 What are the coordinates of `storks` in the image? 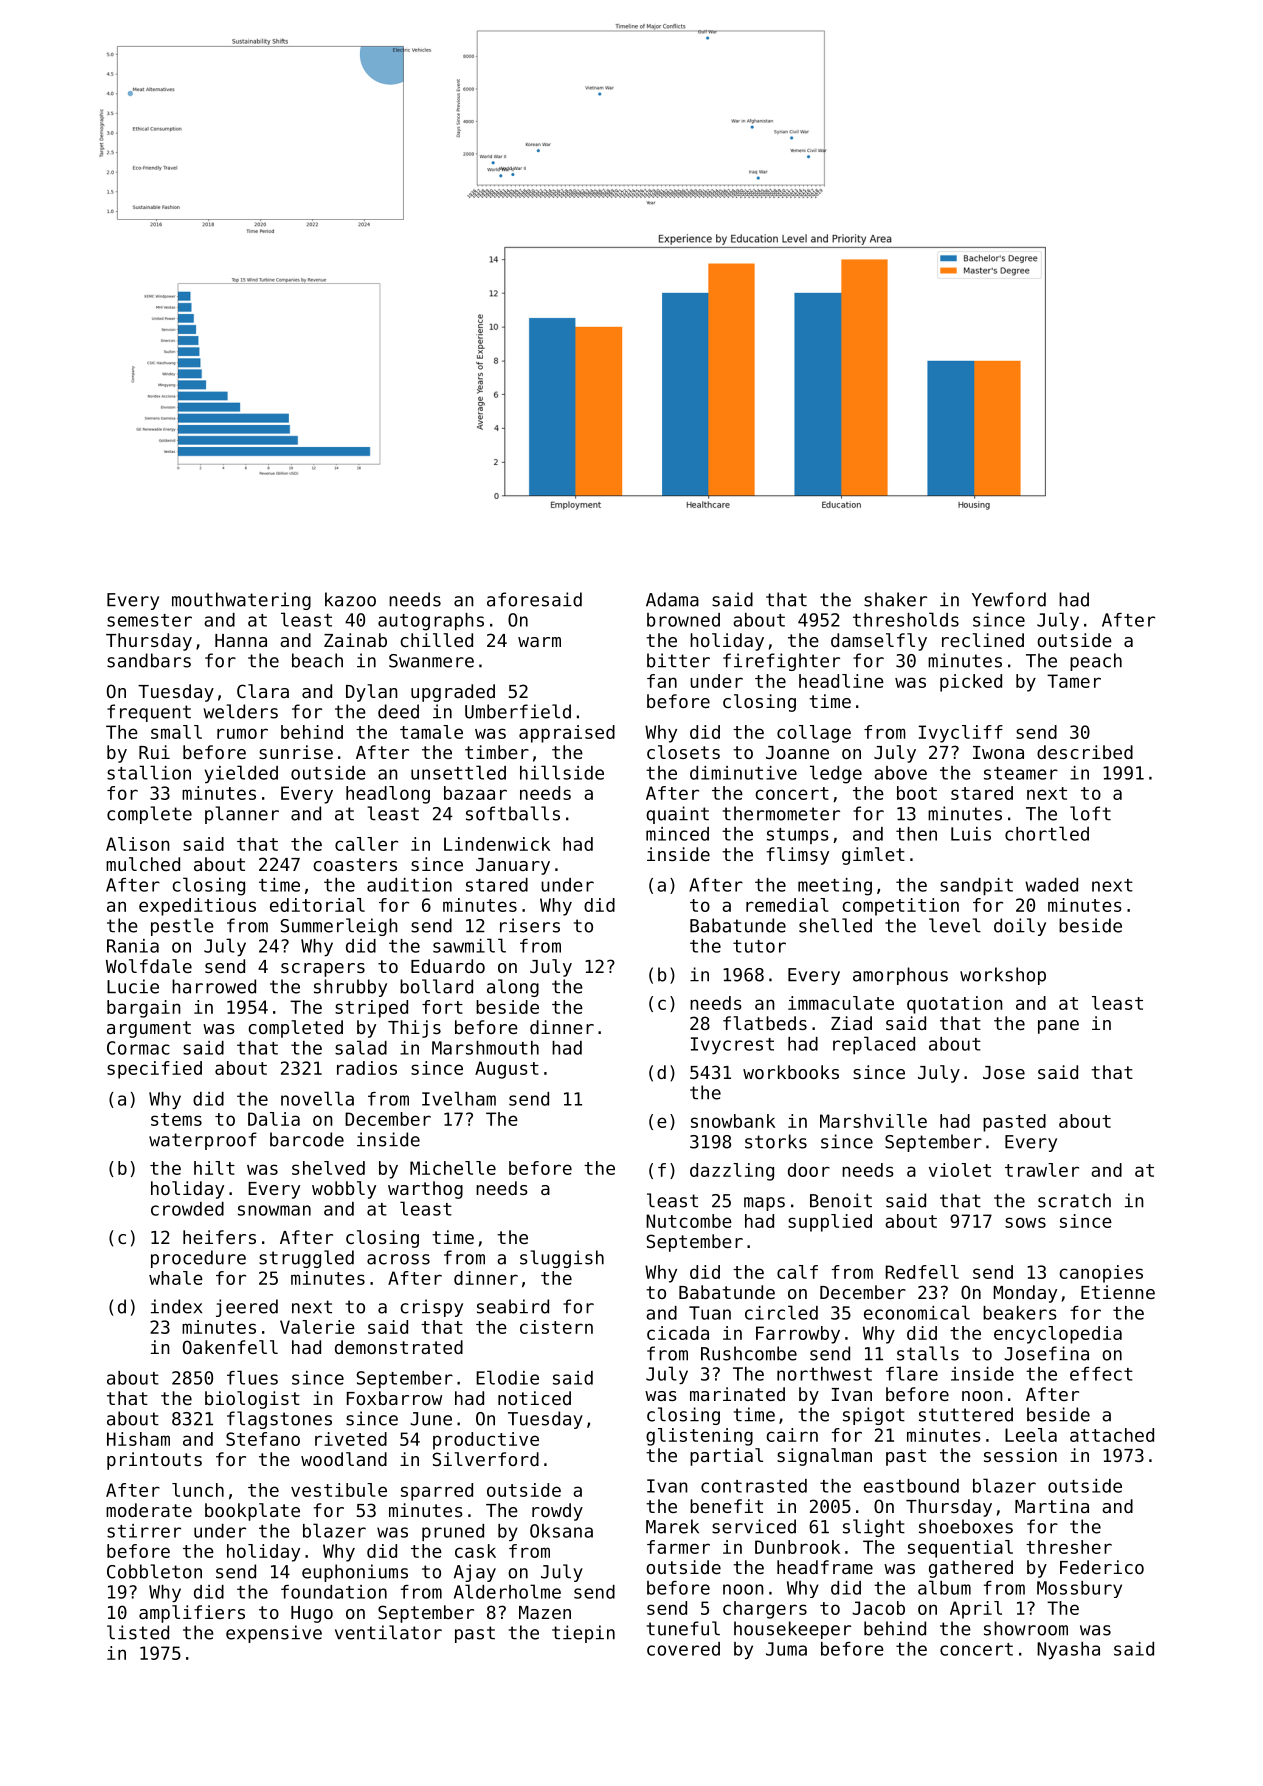 It's located at (776, 1141).
